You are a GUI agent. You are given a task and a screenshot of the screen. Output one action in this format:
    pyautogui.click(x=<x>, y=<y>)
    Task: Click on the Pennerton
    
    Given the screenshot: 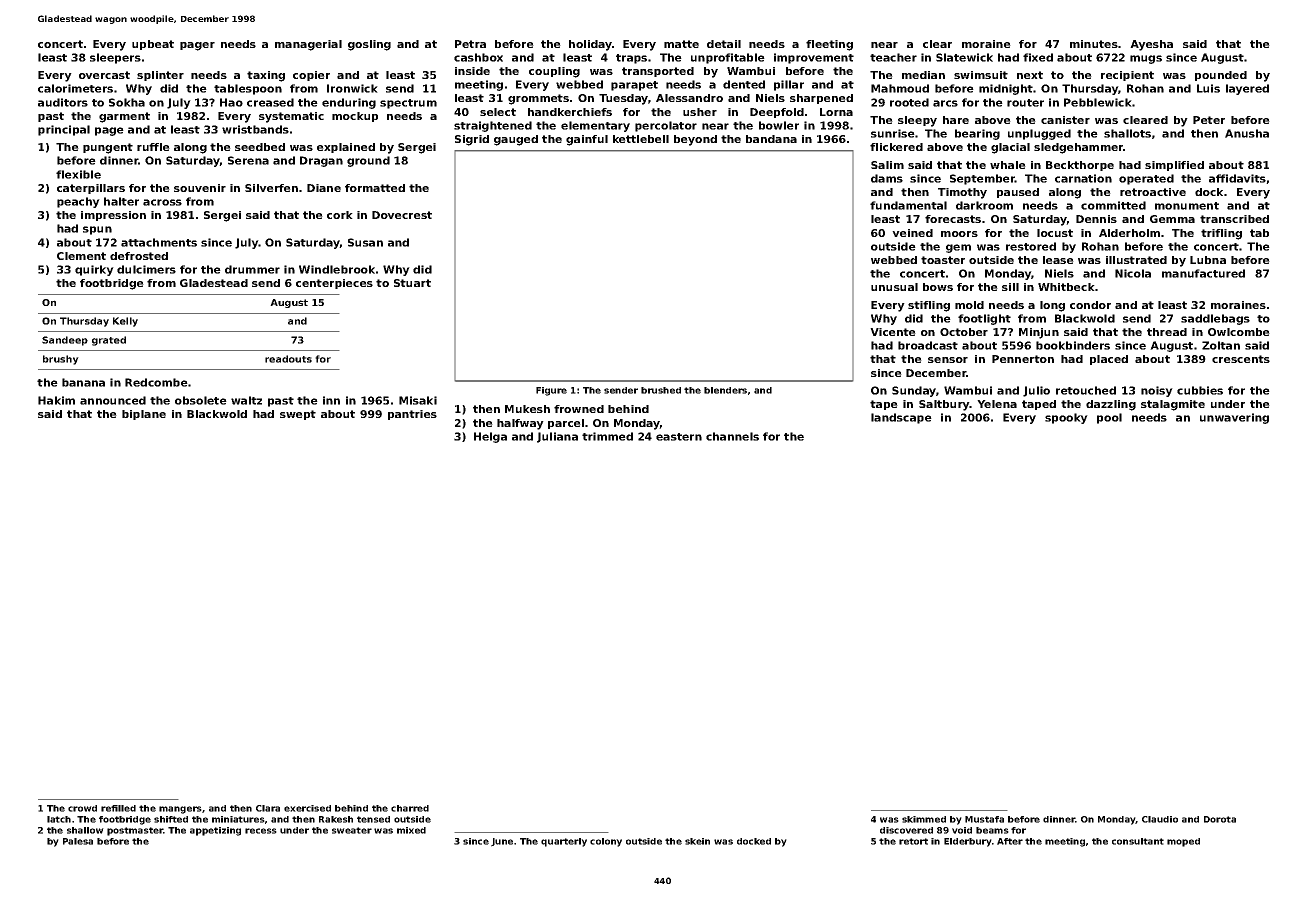 What is the action you would take?
    pyautogui.click(x=1023, y=359)
